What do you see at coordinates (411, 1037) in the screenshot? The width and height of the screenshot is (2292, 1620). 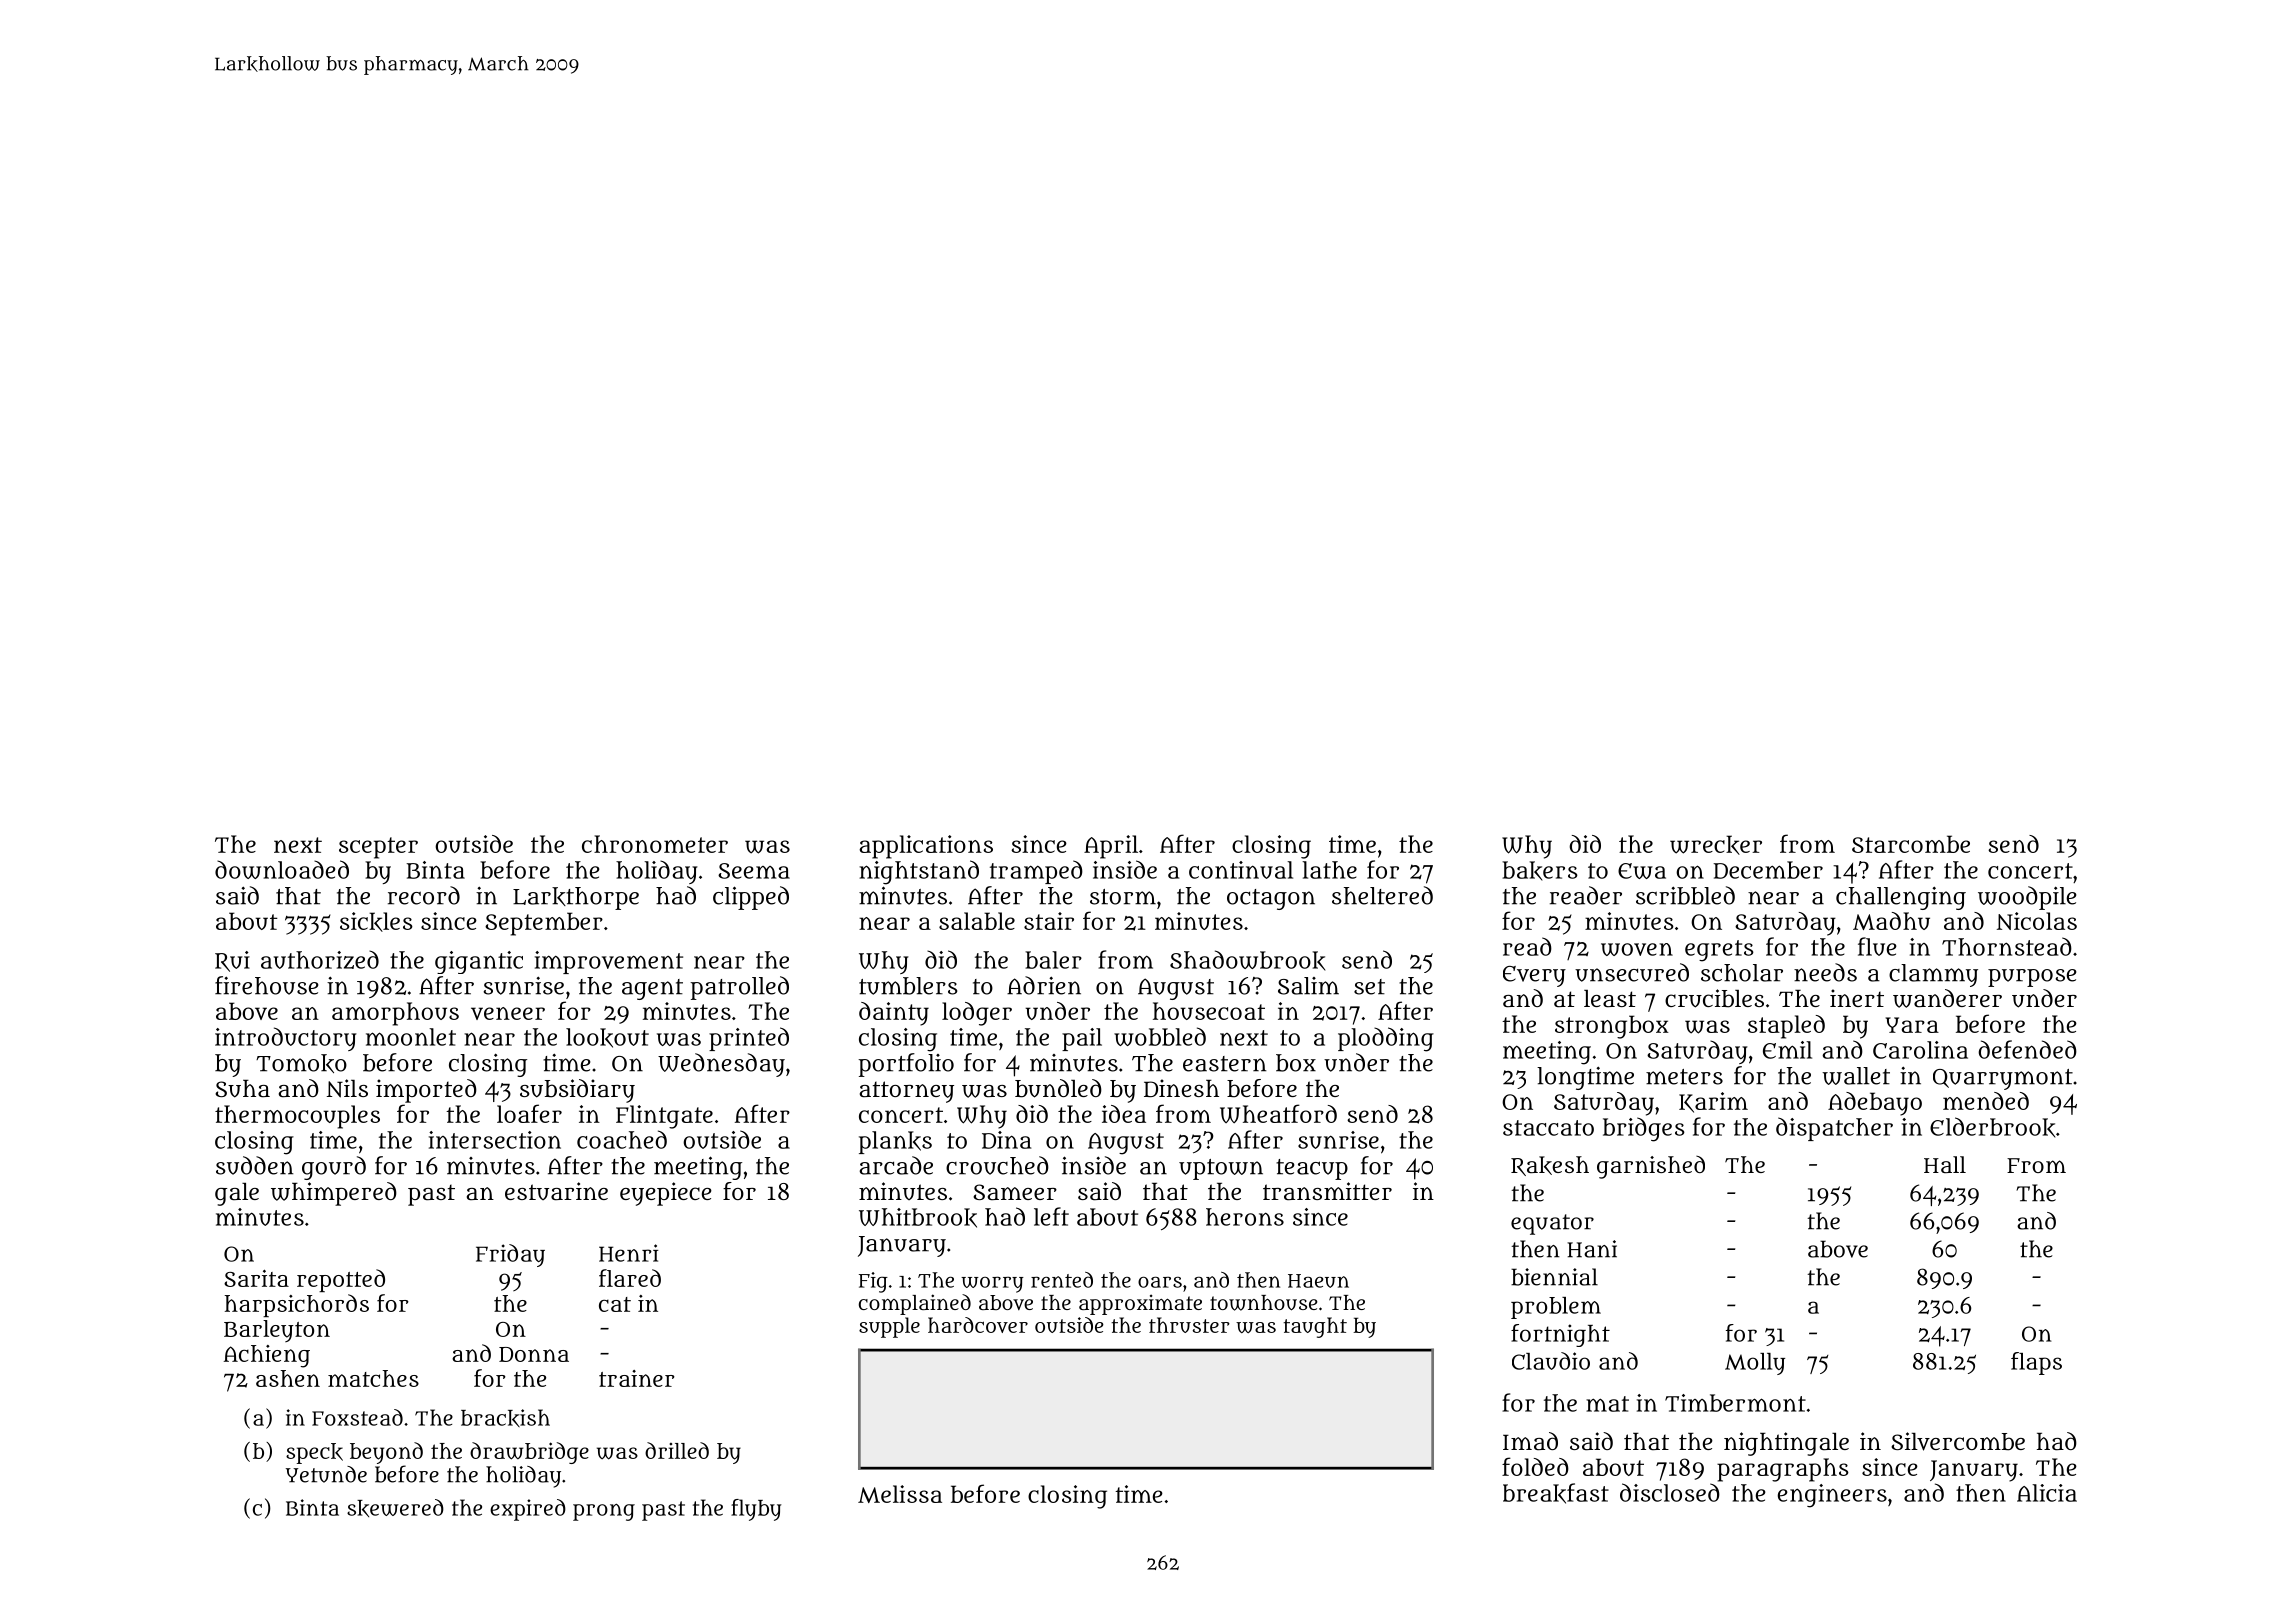 I see `moonlet` at bounding box center [411, 1037].
